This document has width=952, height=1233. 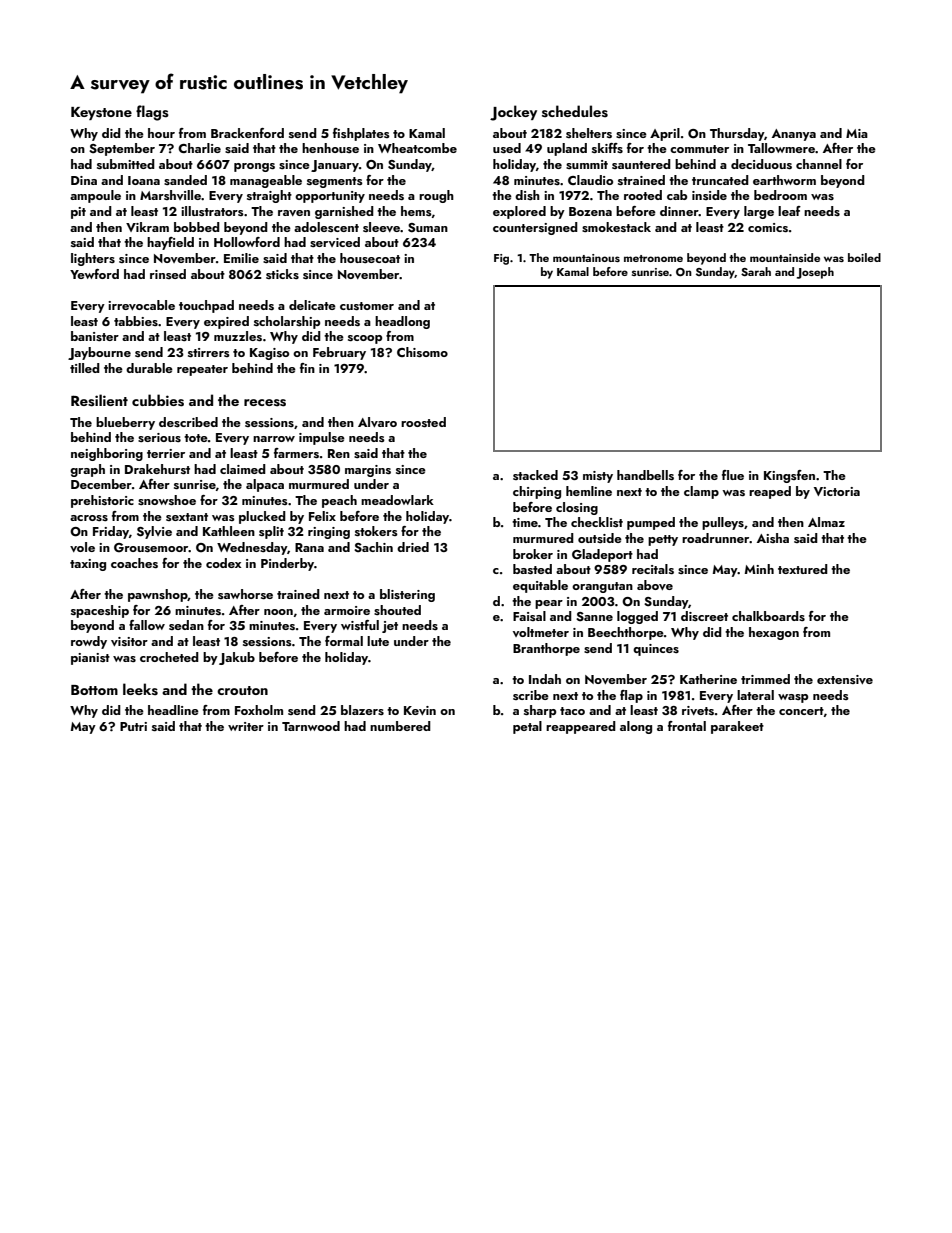 What do you see at coordinates (95, 336) in the document?
I see `banister` at bounding box center [95, 336].
